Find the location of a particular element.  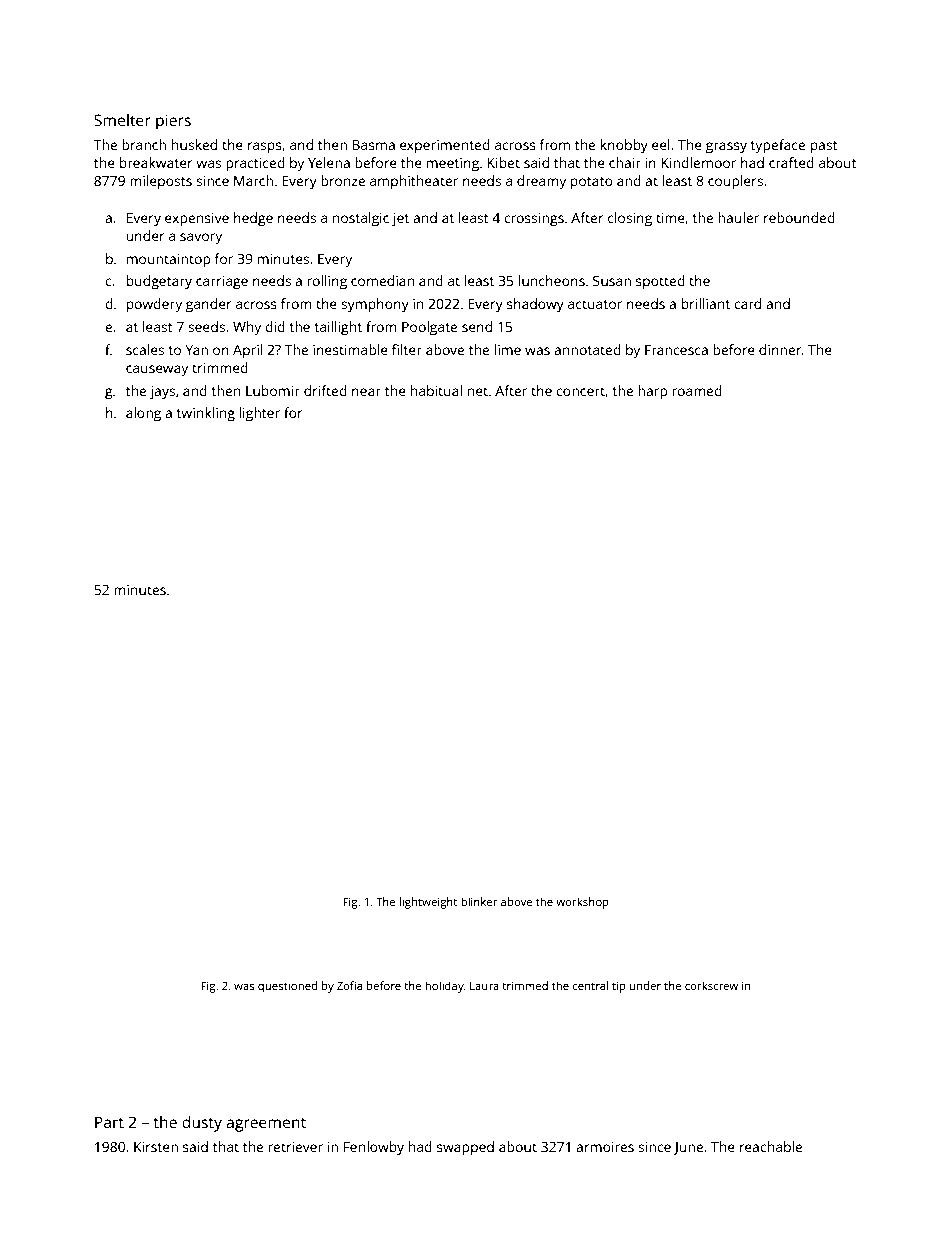

powdery is located at coordinates (154, 305).
